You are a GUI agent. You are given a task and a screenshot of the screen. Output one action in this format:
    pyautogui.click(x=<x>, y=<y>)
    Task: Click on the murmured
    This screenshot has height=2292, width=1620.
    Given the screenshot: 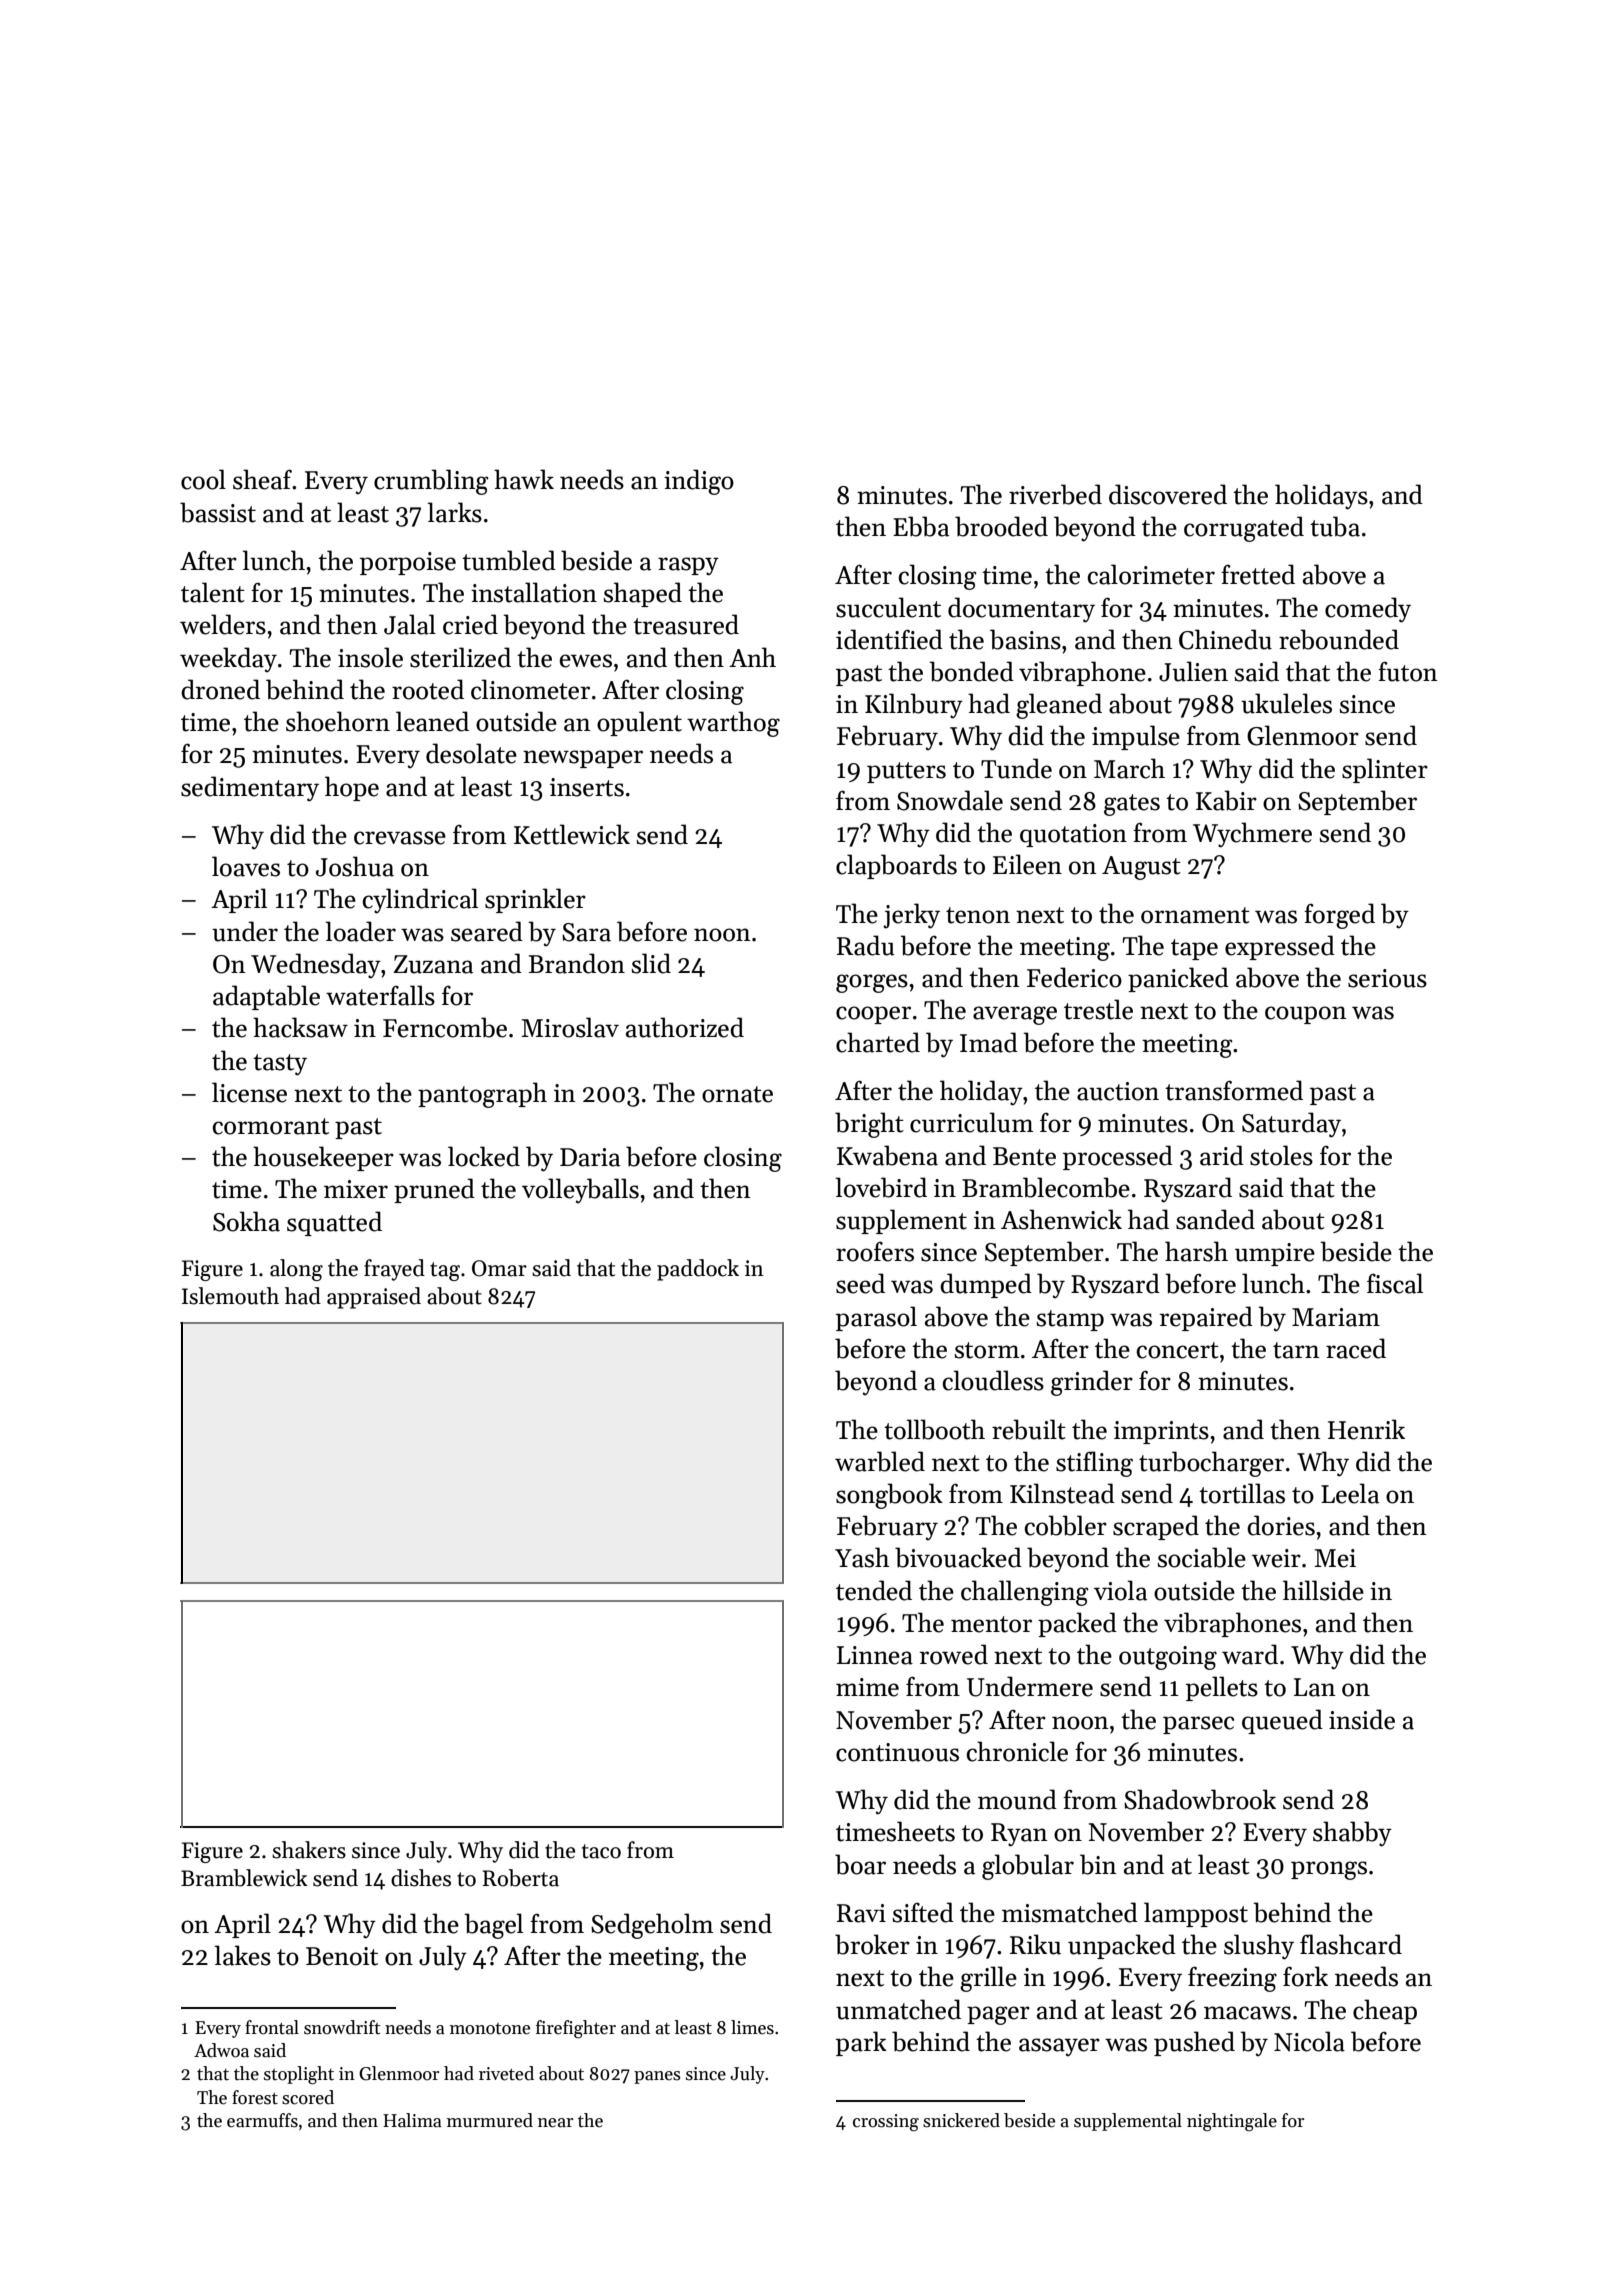 What is the action you would take?
    pyautogui.click(x=490, y=2120)
